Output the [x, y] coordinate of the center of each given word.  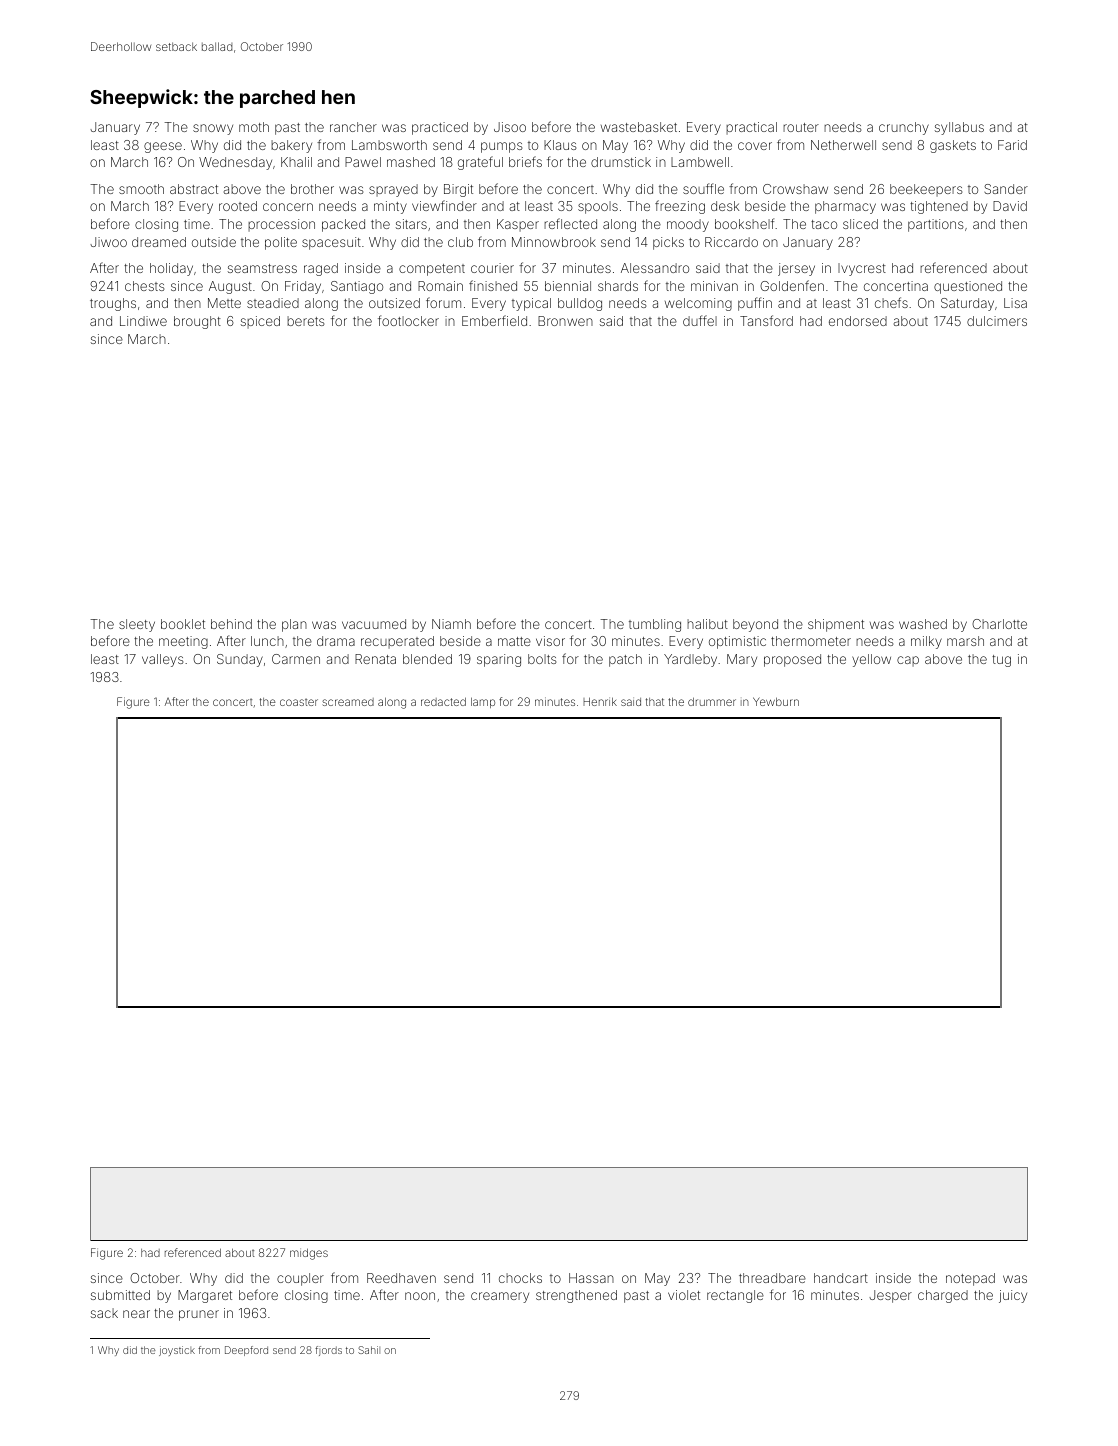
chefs [891, 302]
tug [1001, 661]
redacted [443, 701]
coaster [299, 702]
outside [214, 242]
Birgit [458, 190]
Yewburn [776, 701]
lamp [483, 702]
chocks [520, 1278]
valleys [163, 660]
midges [309, 1254]
